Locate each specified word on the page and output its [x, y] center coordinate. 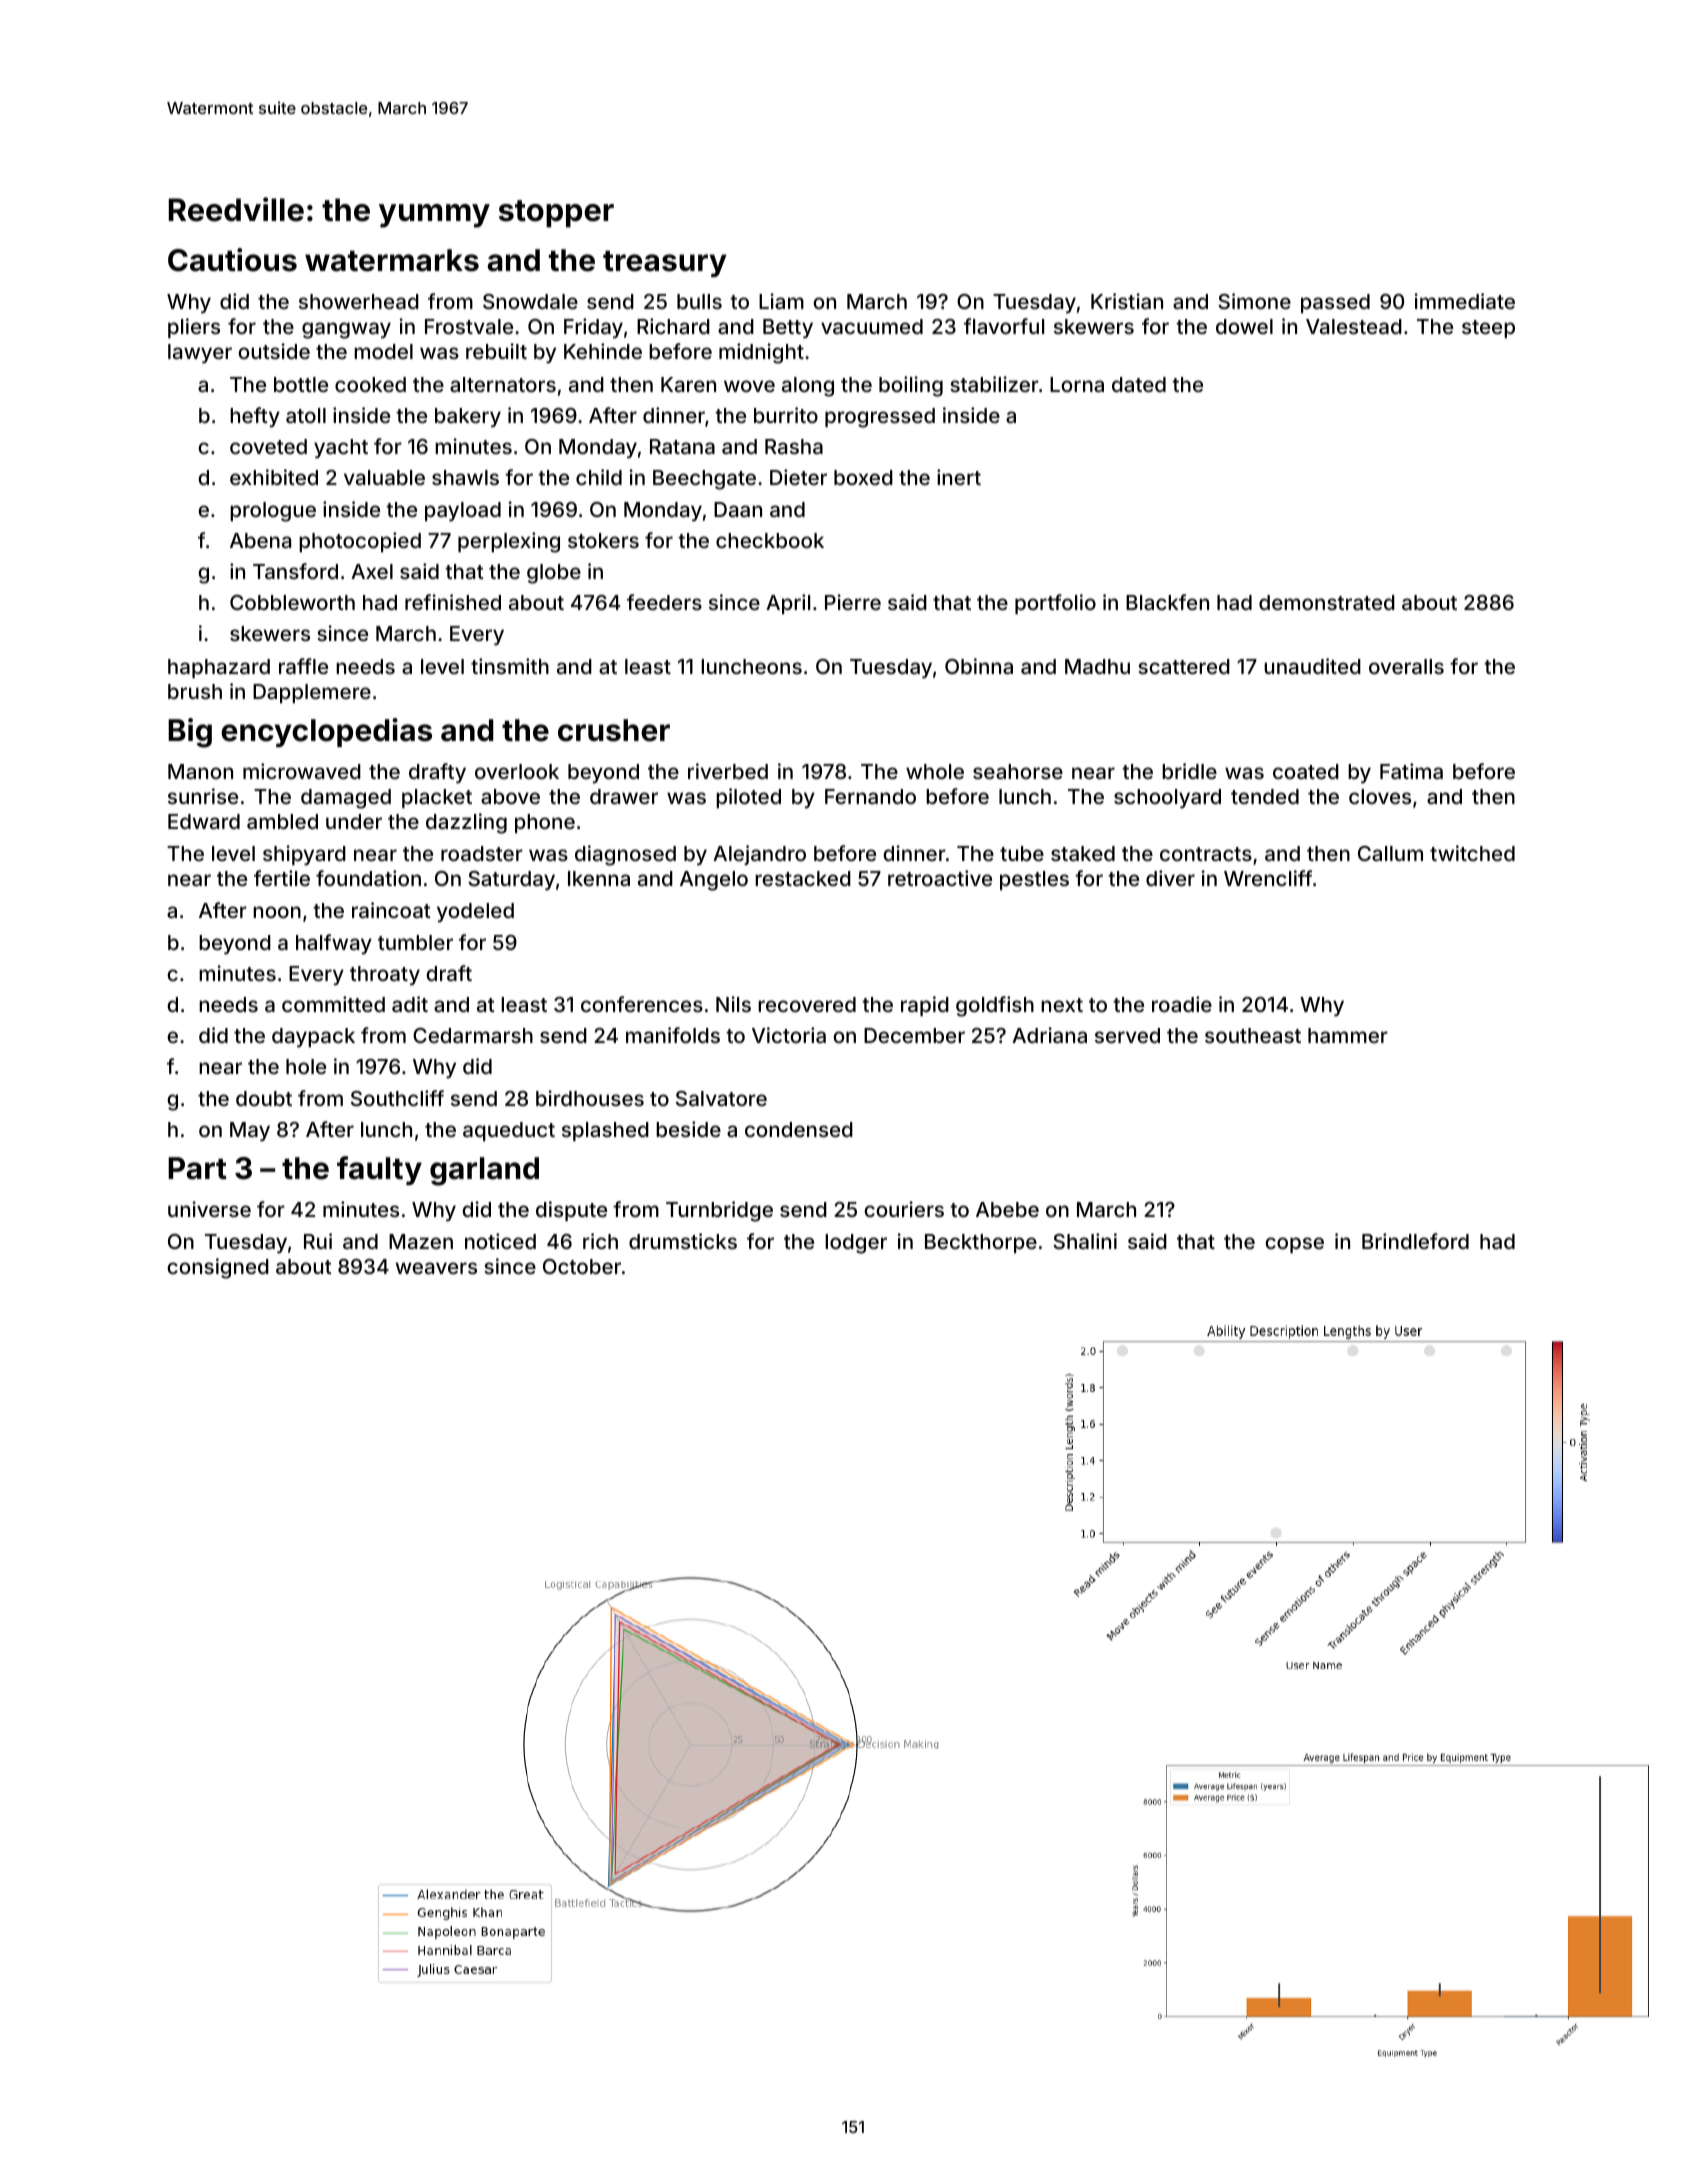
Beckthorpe [981, 1243]
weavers [436, 1268]
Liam [781, 301]
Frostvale [469, 326]
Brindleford [1415, 1241]
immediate [1465, 301]
